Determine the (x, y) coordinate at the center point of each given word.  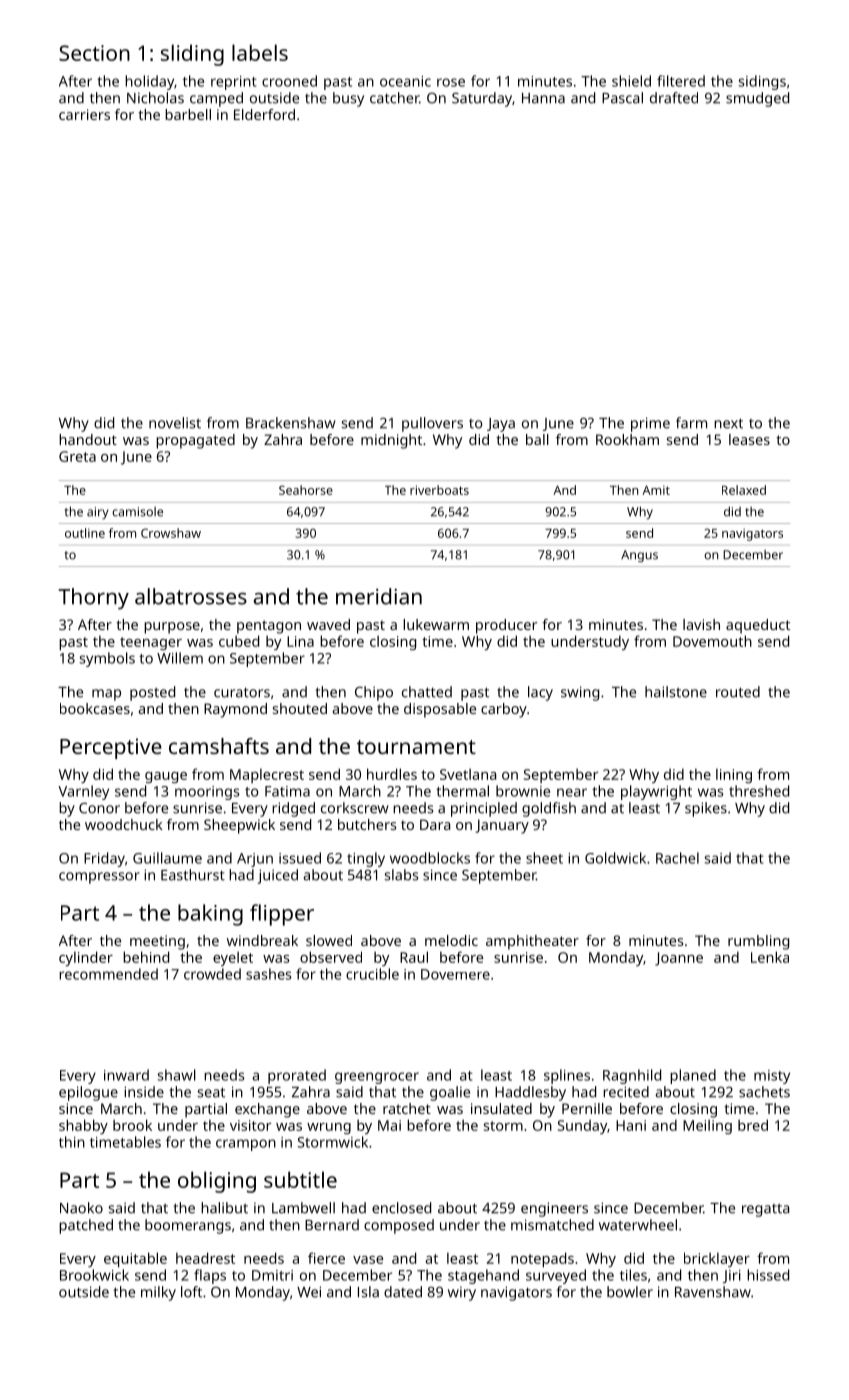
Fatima (287, 791)
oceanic (405, 81)
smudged (757, 99)
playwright (656, 792)
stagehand (483, 1276)
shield (631, 81)
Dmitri (272, 1275)
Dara (435, 824)
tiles (633, 1275)
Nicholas (155, 98)
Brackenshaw (291, 423)
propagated (195, 441)
